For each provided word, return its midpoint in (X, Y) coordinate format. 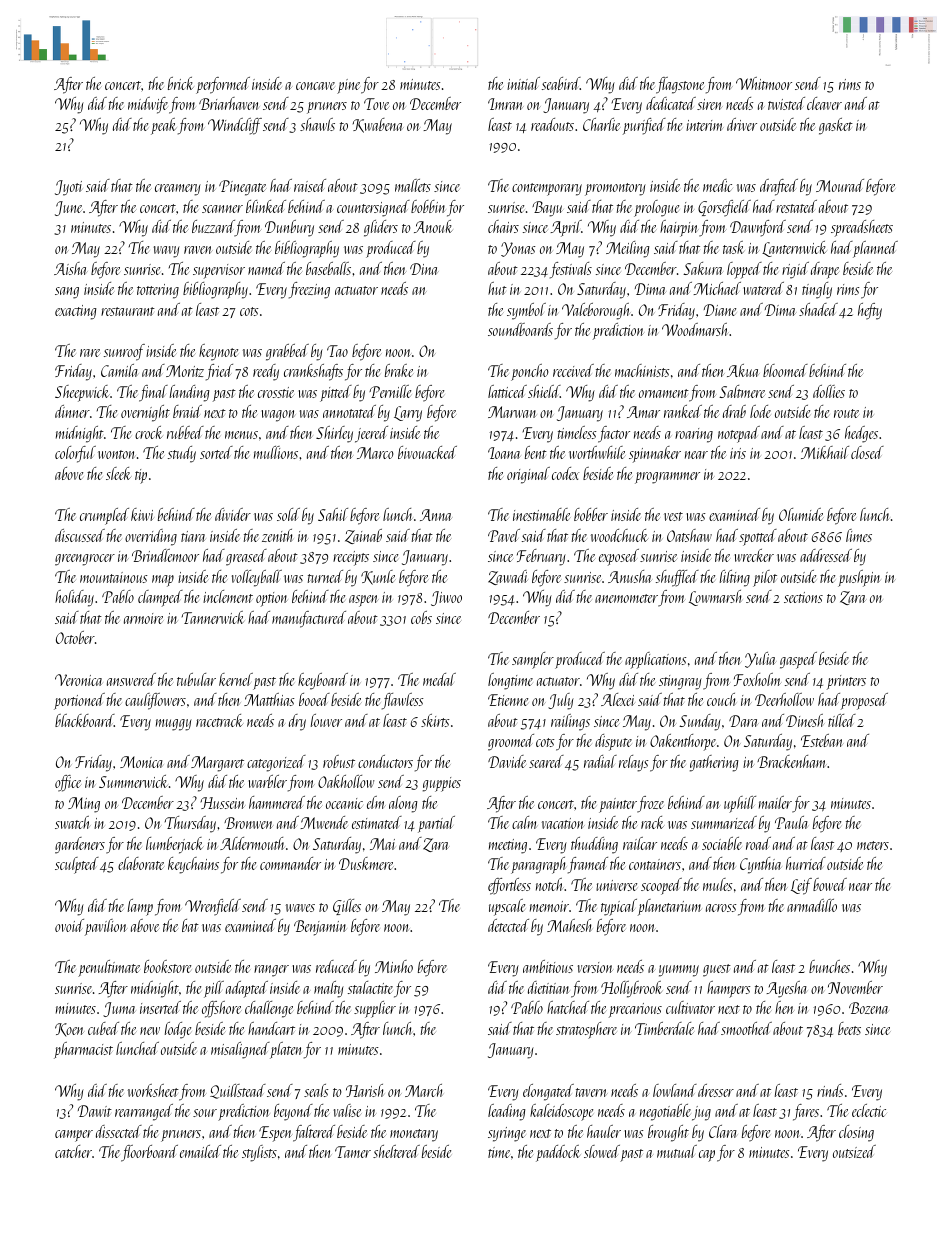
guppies (442, 784)
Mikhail (825, 452)
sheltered (396, 1151)
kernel (236, 679)
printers (846, 682)
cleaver (824, 103)
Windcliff (235, 126)
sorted (216, 452)
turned (325, 576)
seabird (561, 83)
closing (856, 1133)
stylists (259, 1153)
